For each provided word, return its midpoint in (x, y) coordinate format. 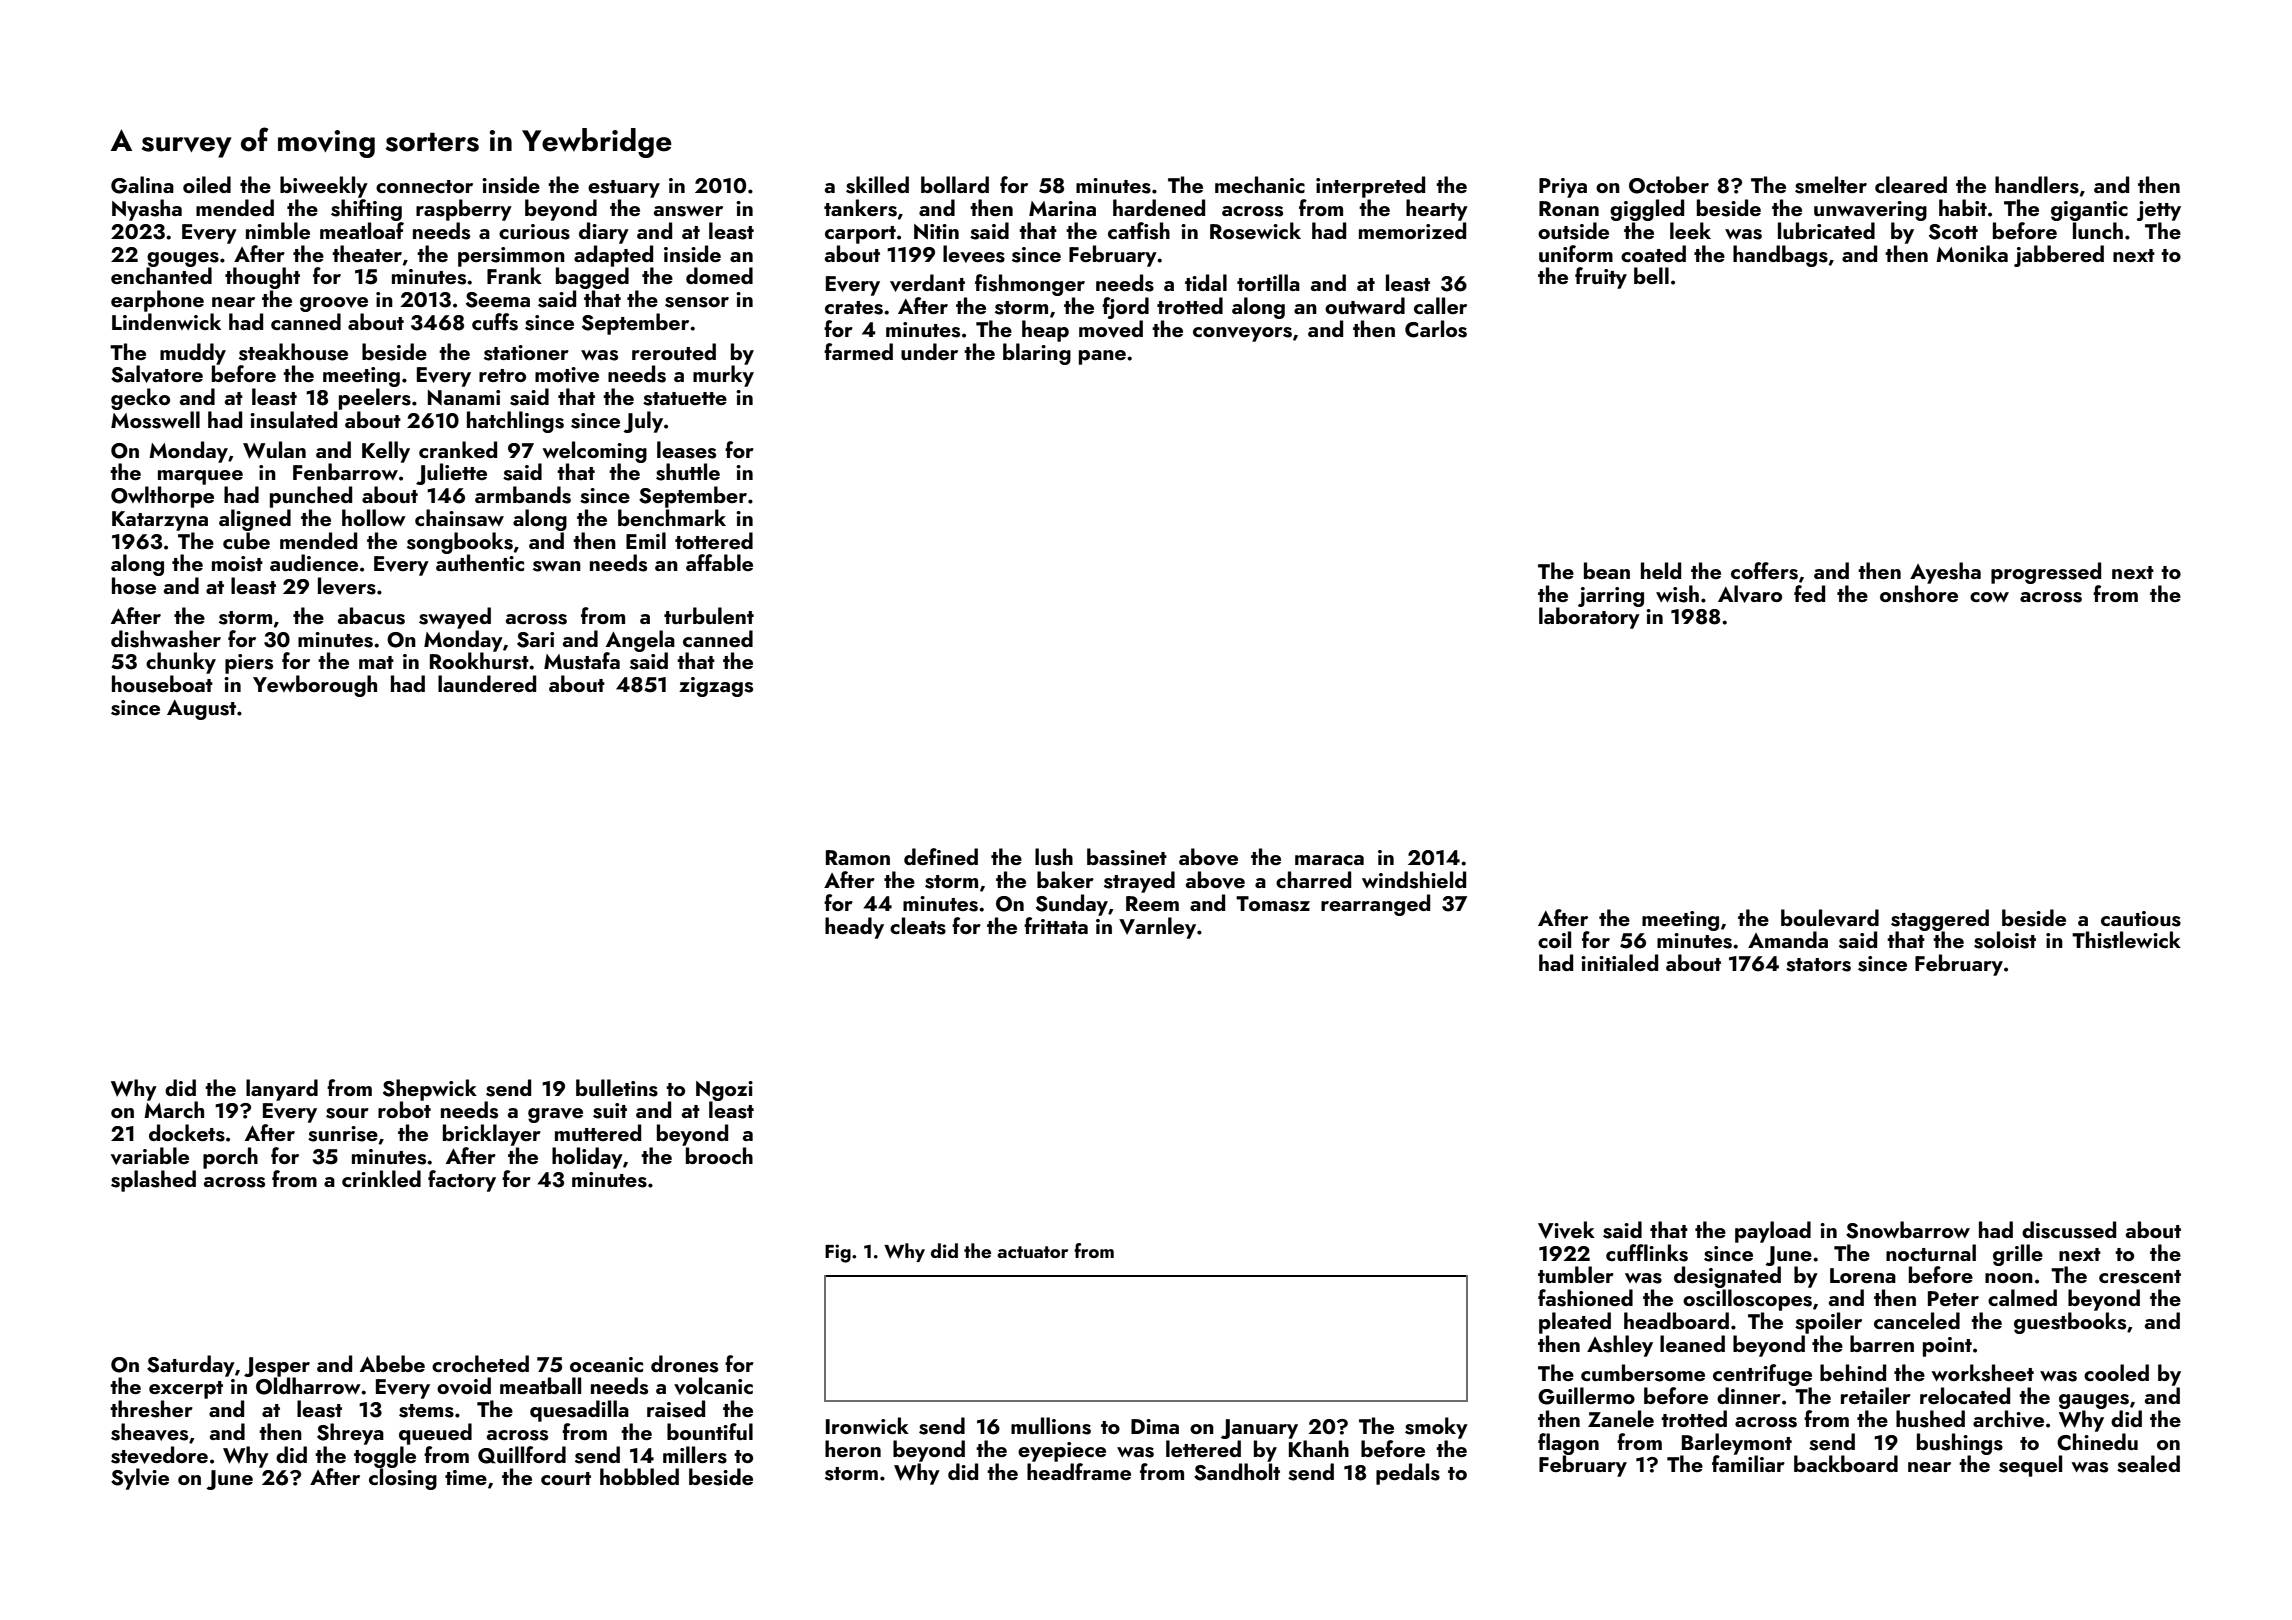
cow (1989, 597)
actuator (1032, 1252)
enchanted (161, 275)
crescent (2140, 1277)
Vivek (1566, 1230)
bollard (955, 184)
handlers (2037, 185)
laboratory (1589, 618)
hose (134, 586)
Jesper (277, 1367)
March (174, 1109)
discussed (2069, 1230)
